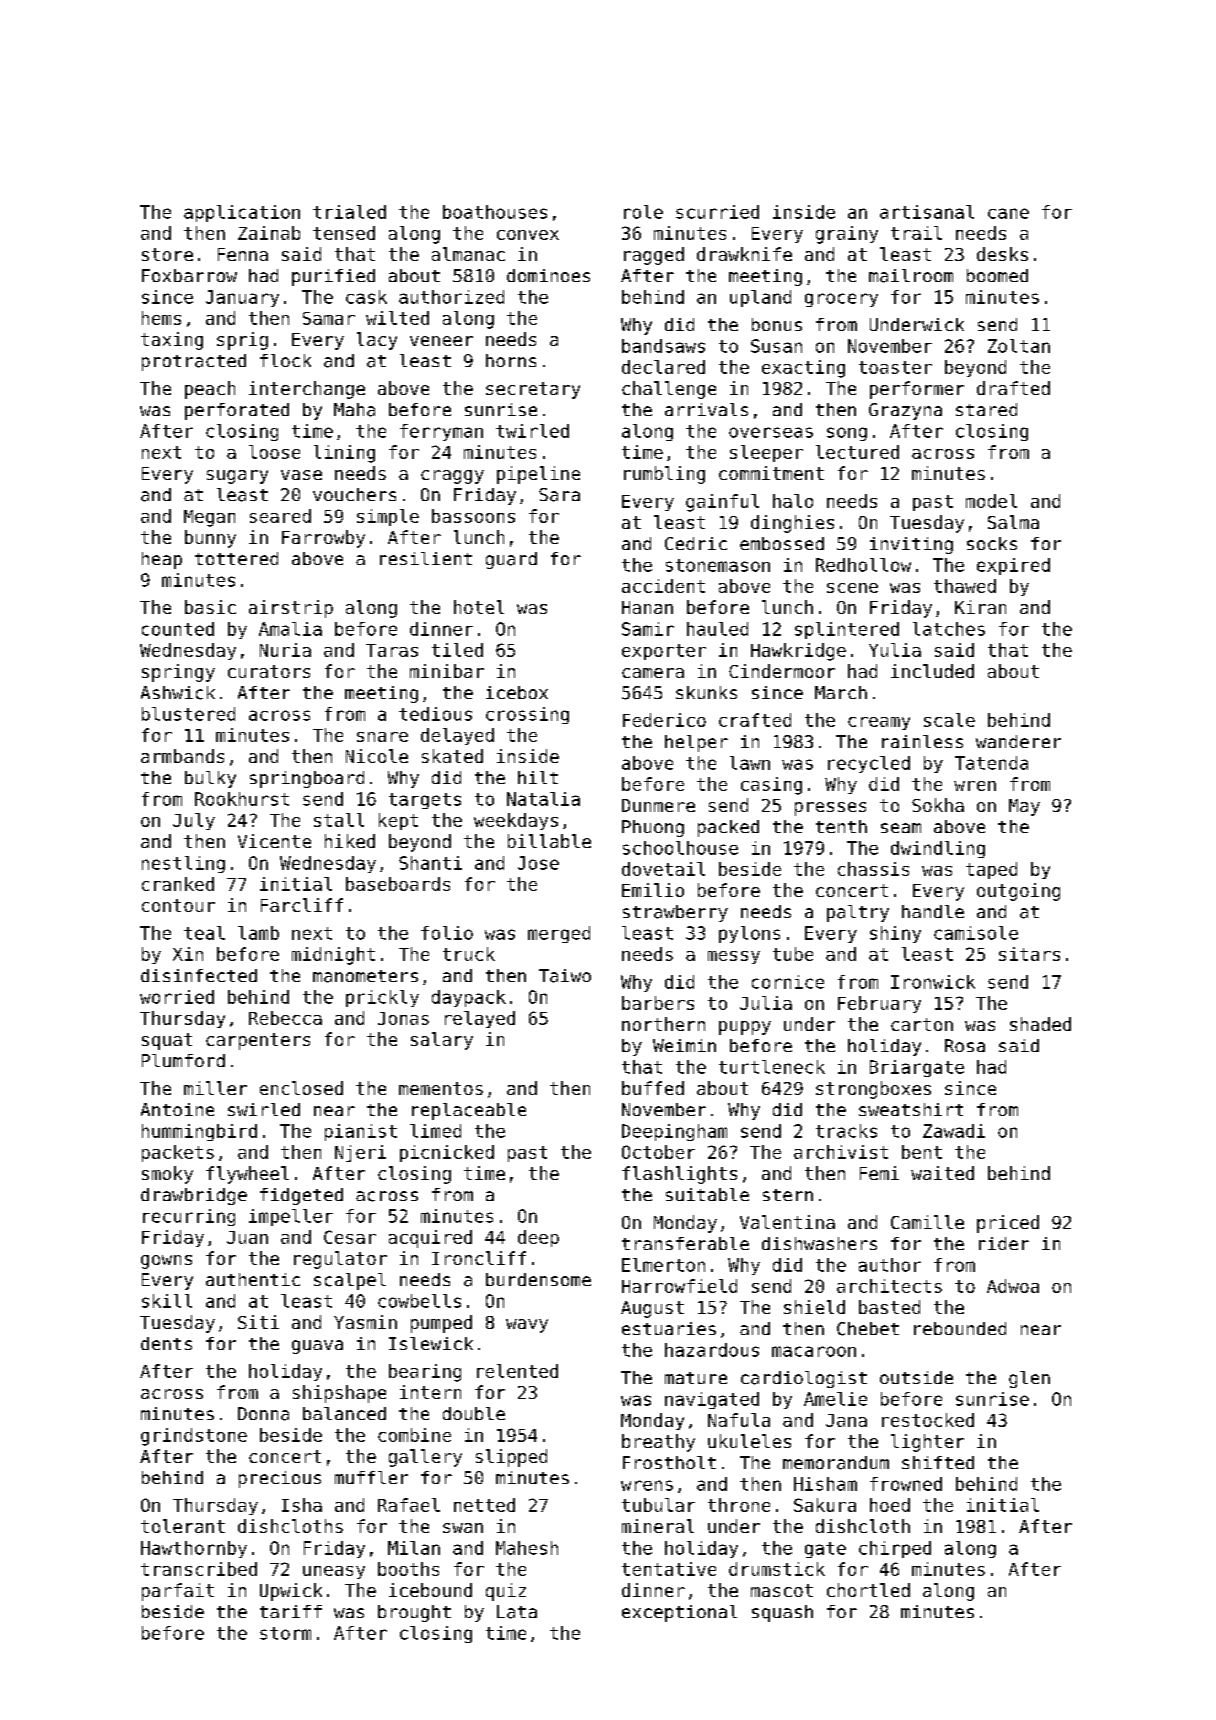 This page has height=1720, width=1216. I want to click on exceptional, so click(679, 1613).
